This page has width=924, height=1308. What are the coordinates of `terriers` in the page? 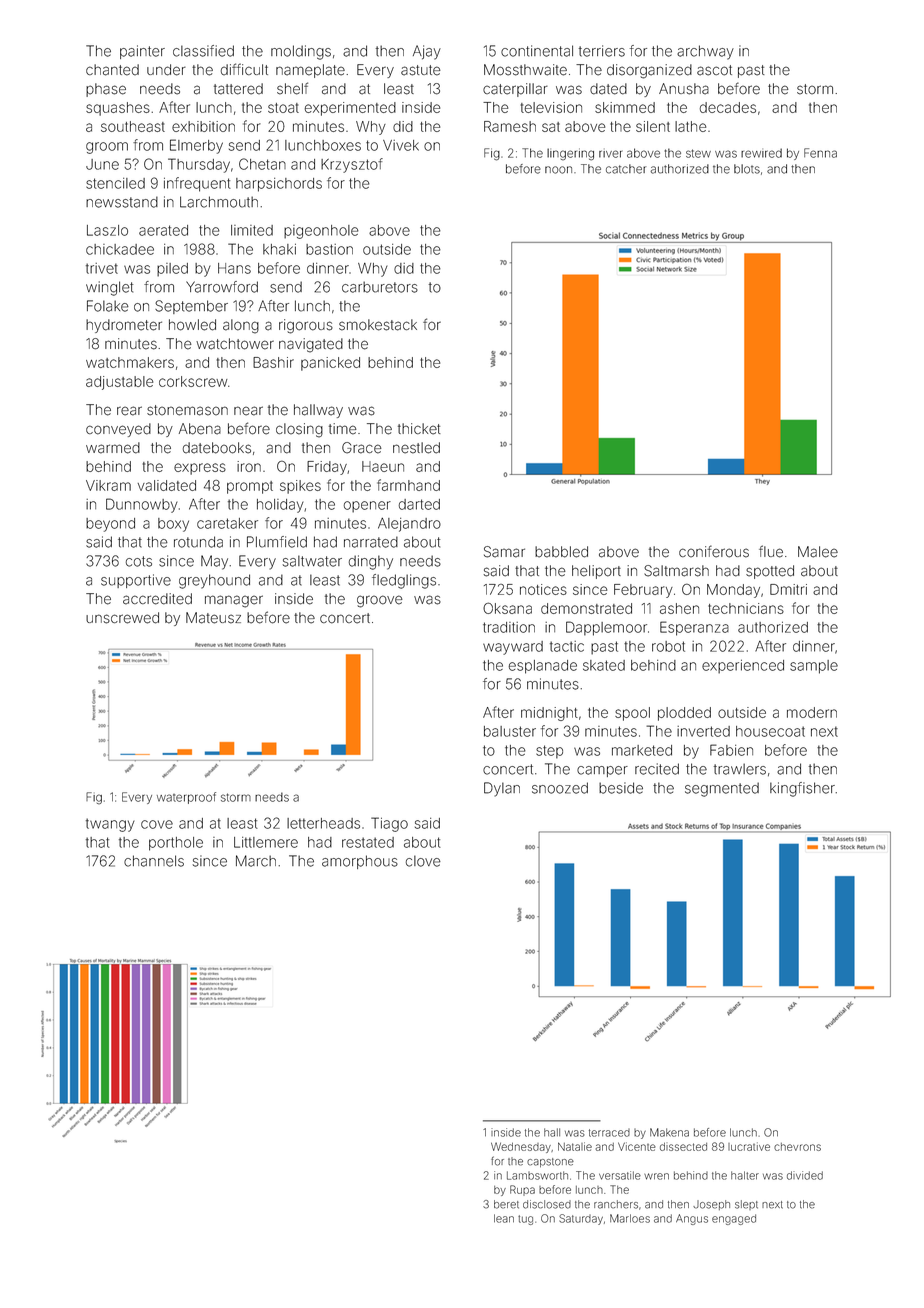 It's located at (602, 51).
